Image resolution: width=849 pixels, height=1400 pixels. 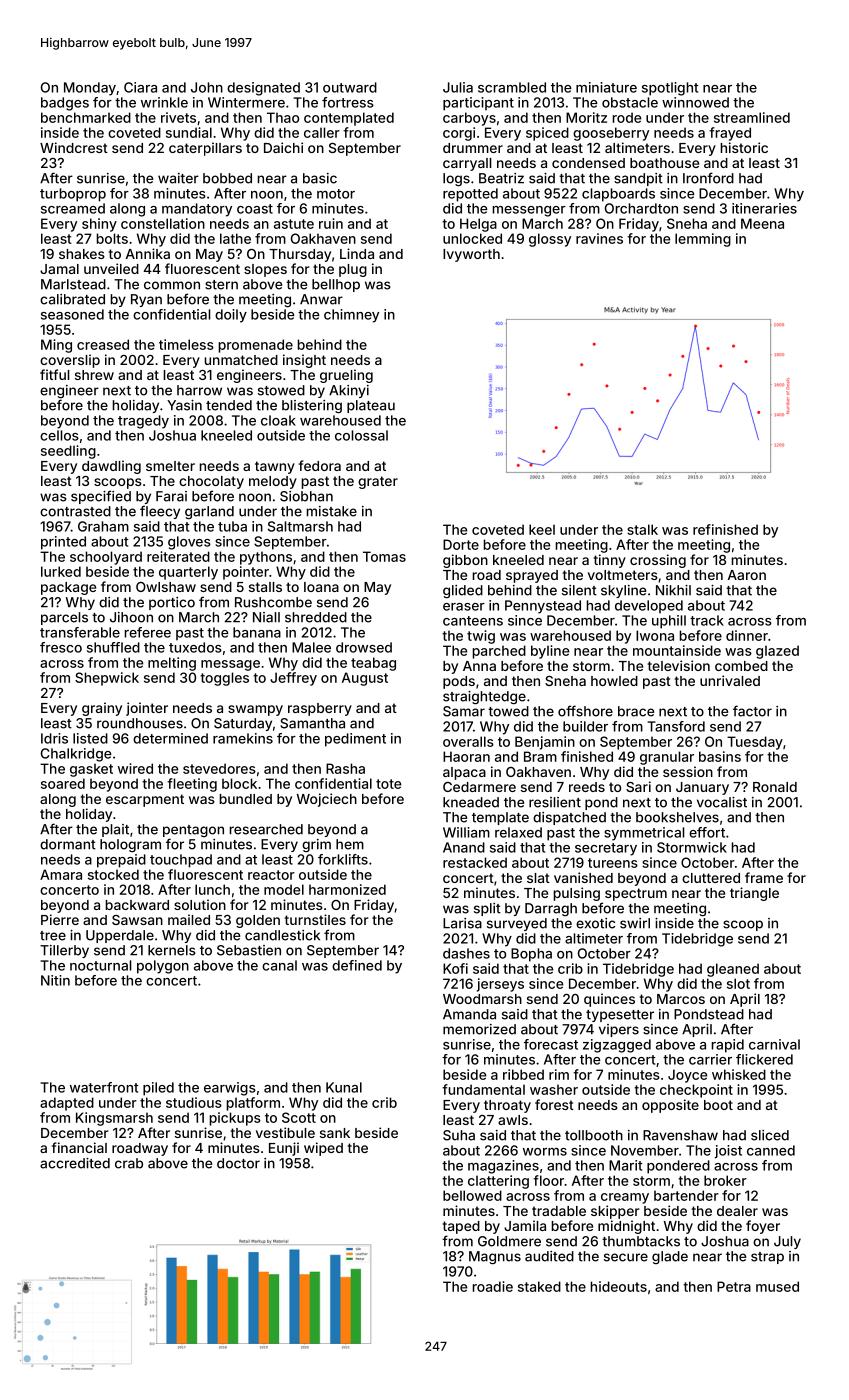 What do you see at coordinates (730, 134) in the page?
I see `frayed` at bounding box center [730, 134].
